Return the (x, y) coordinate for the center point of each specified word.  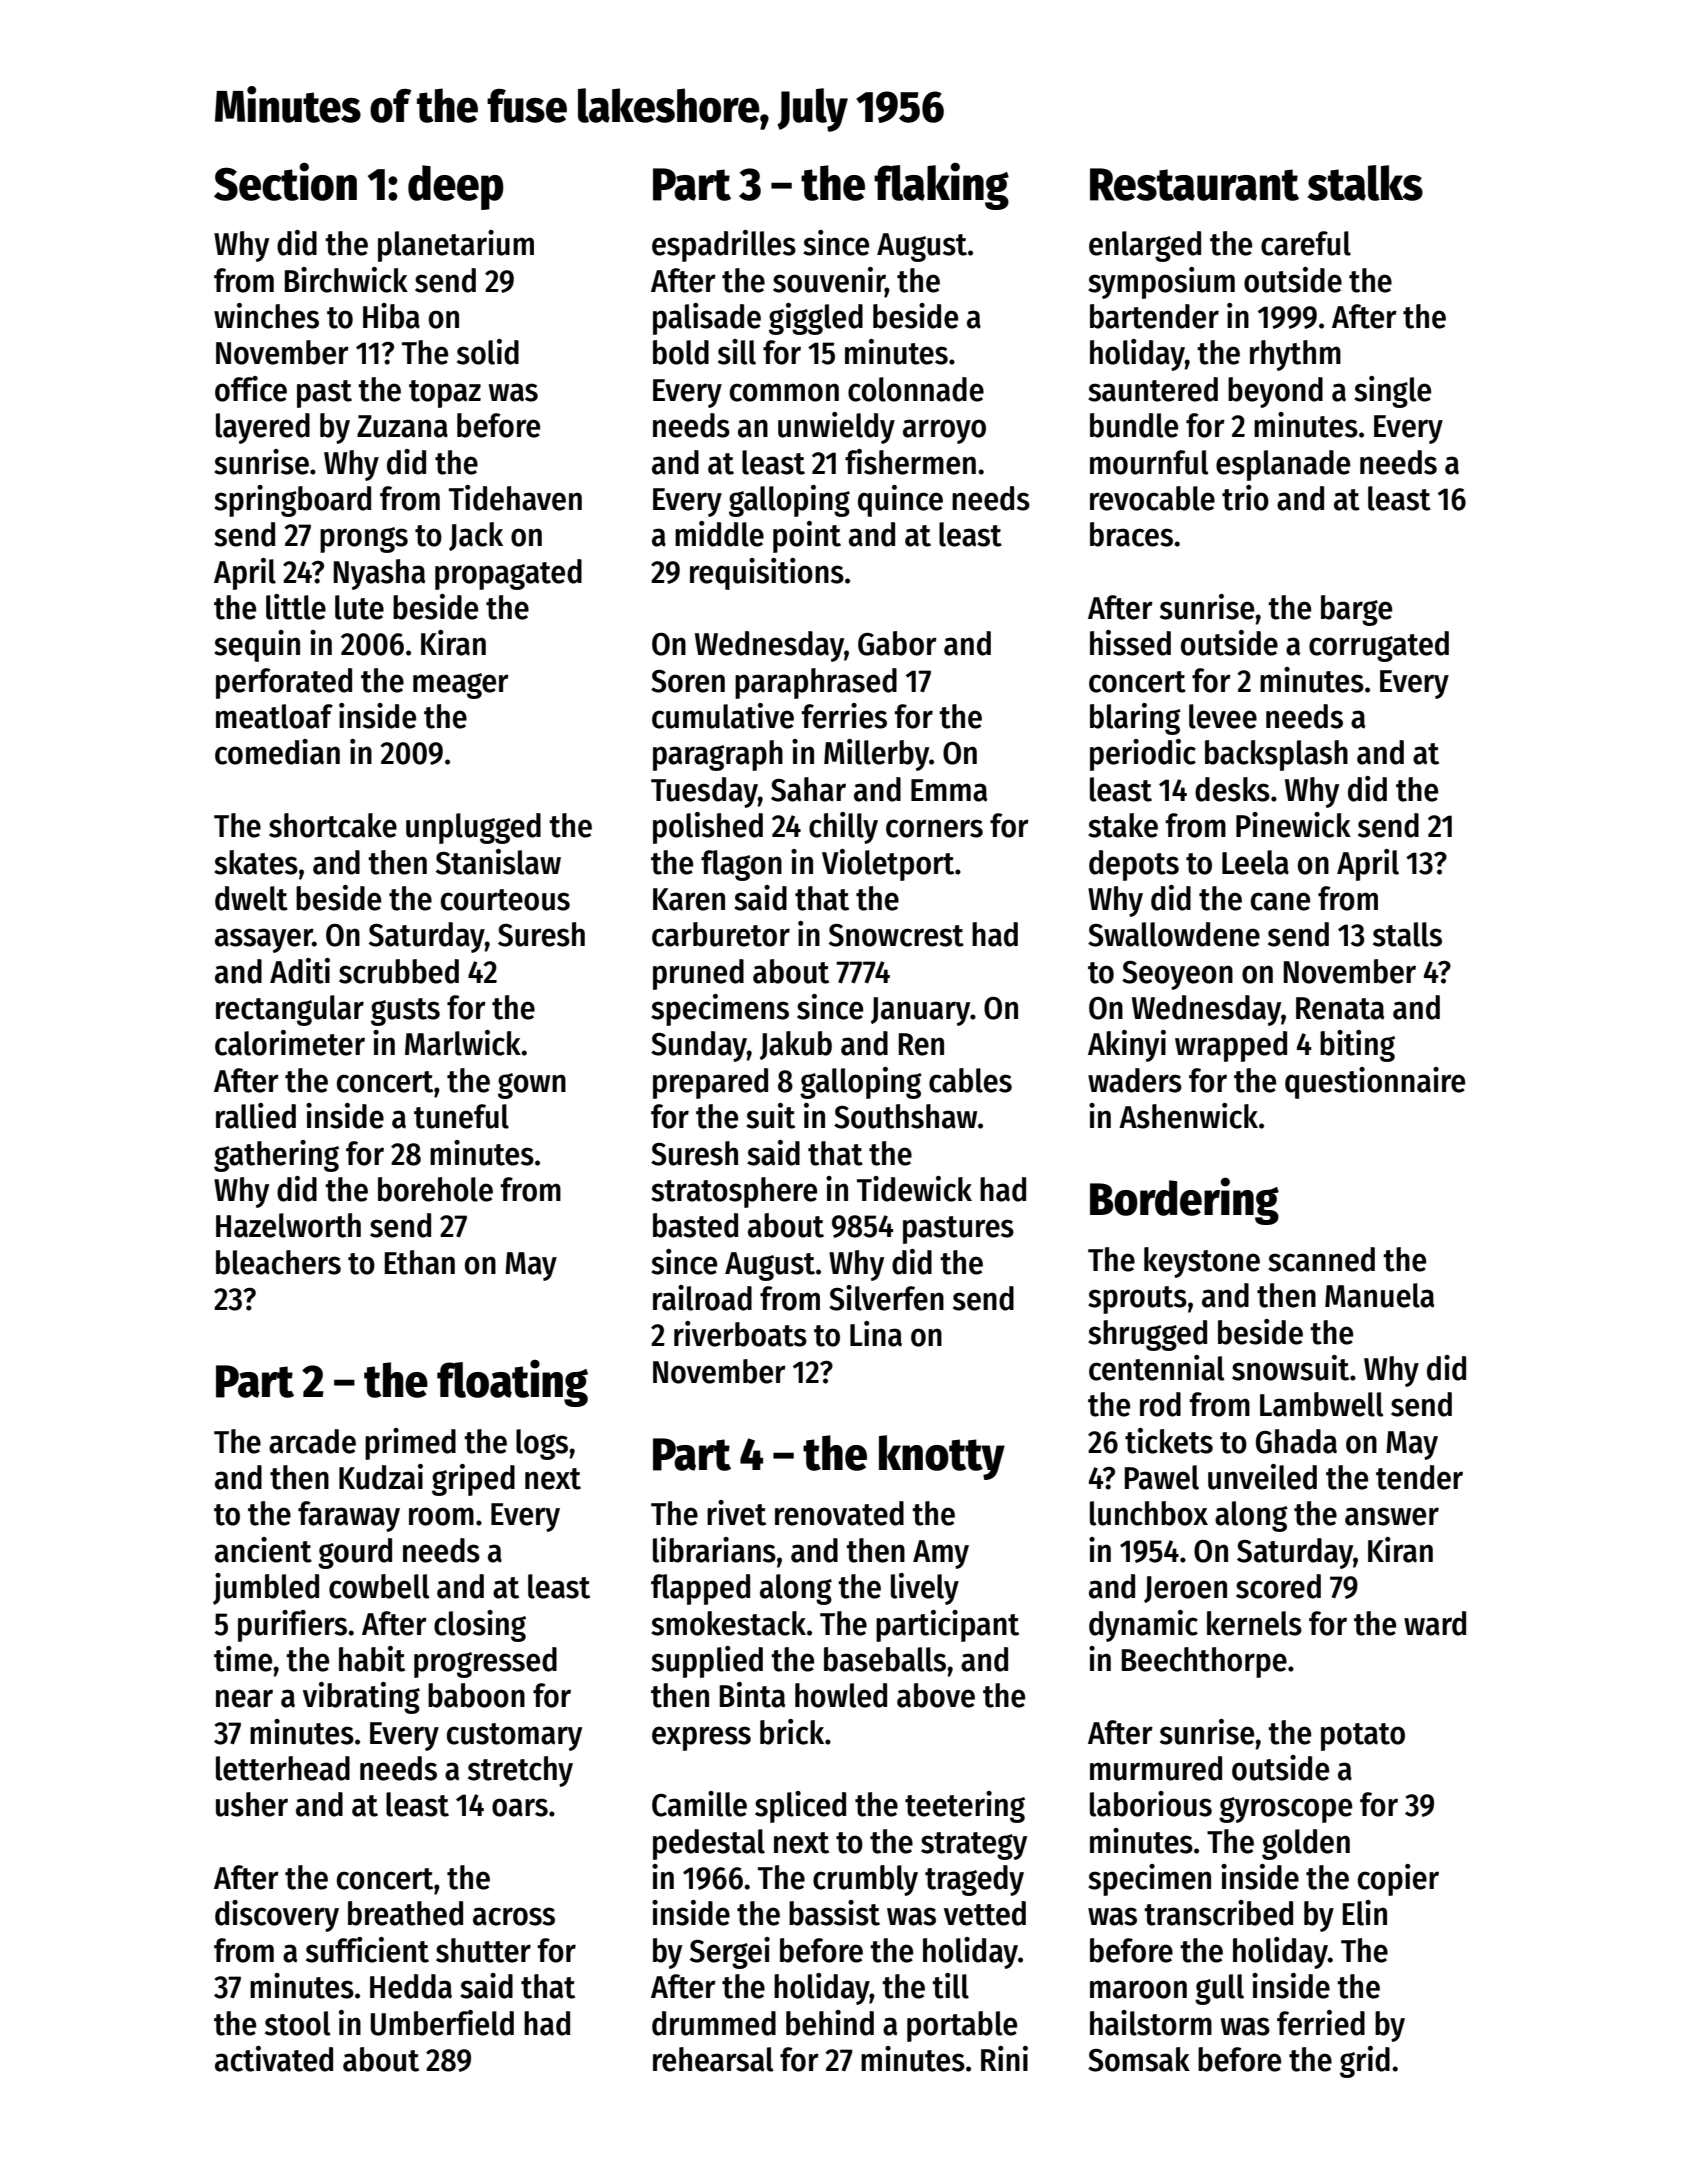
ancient (263, 1550)
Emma (949, 790)
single (1392, 392)
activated (274, 2059)
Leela (1255, 862)
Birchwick (346, 280)
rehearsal (713, 2059)
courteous (505, 900)
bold (681, 352)
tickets (1169, 1441)
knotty (942, 1457)
